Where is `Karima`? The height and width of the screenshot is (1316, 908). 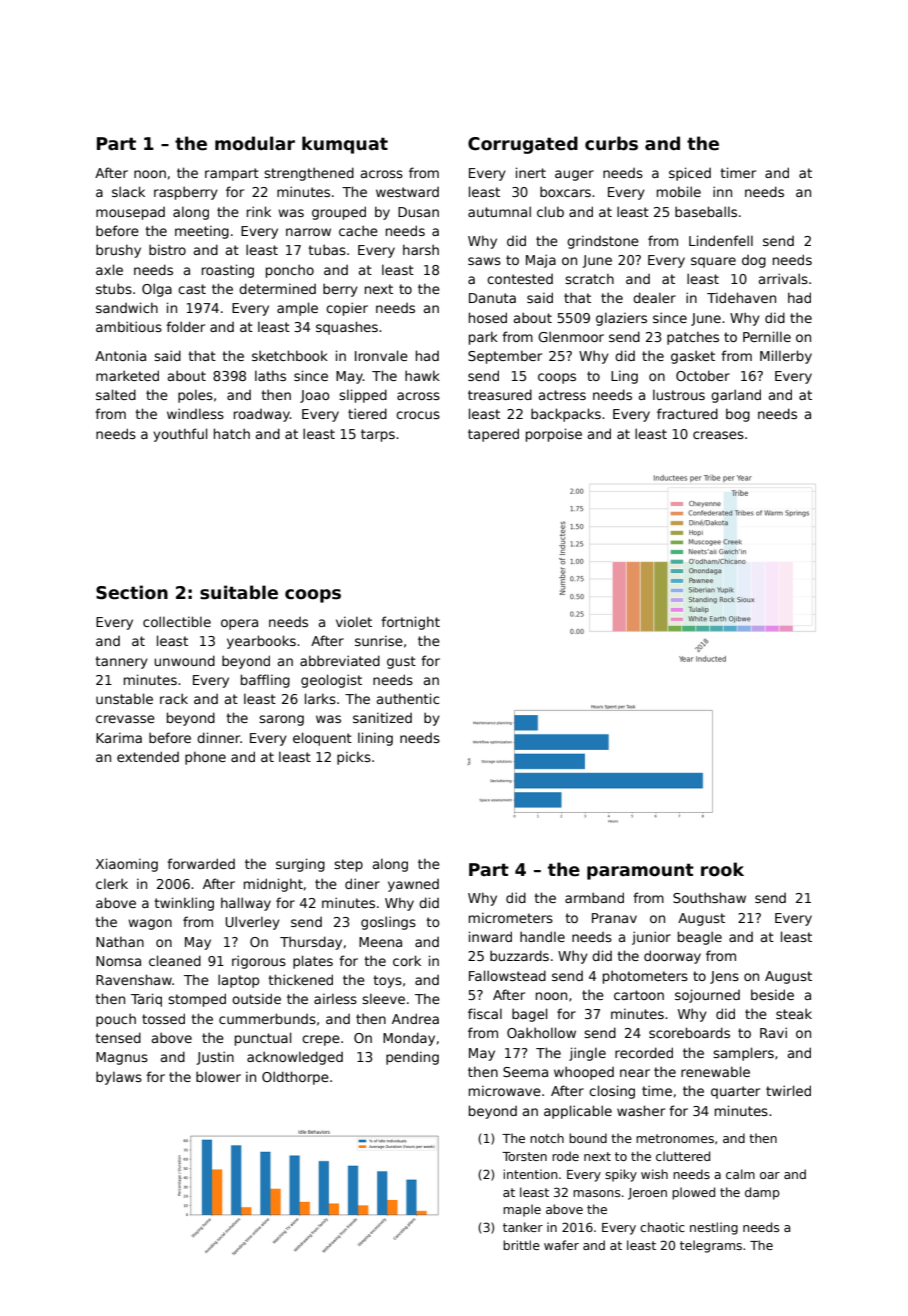 Karima is located at coordinates (119, 737).
